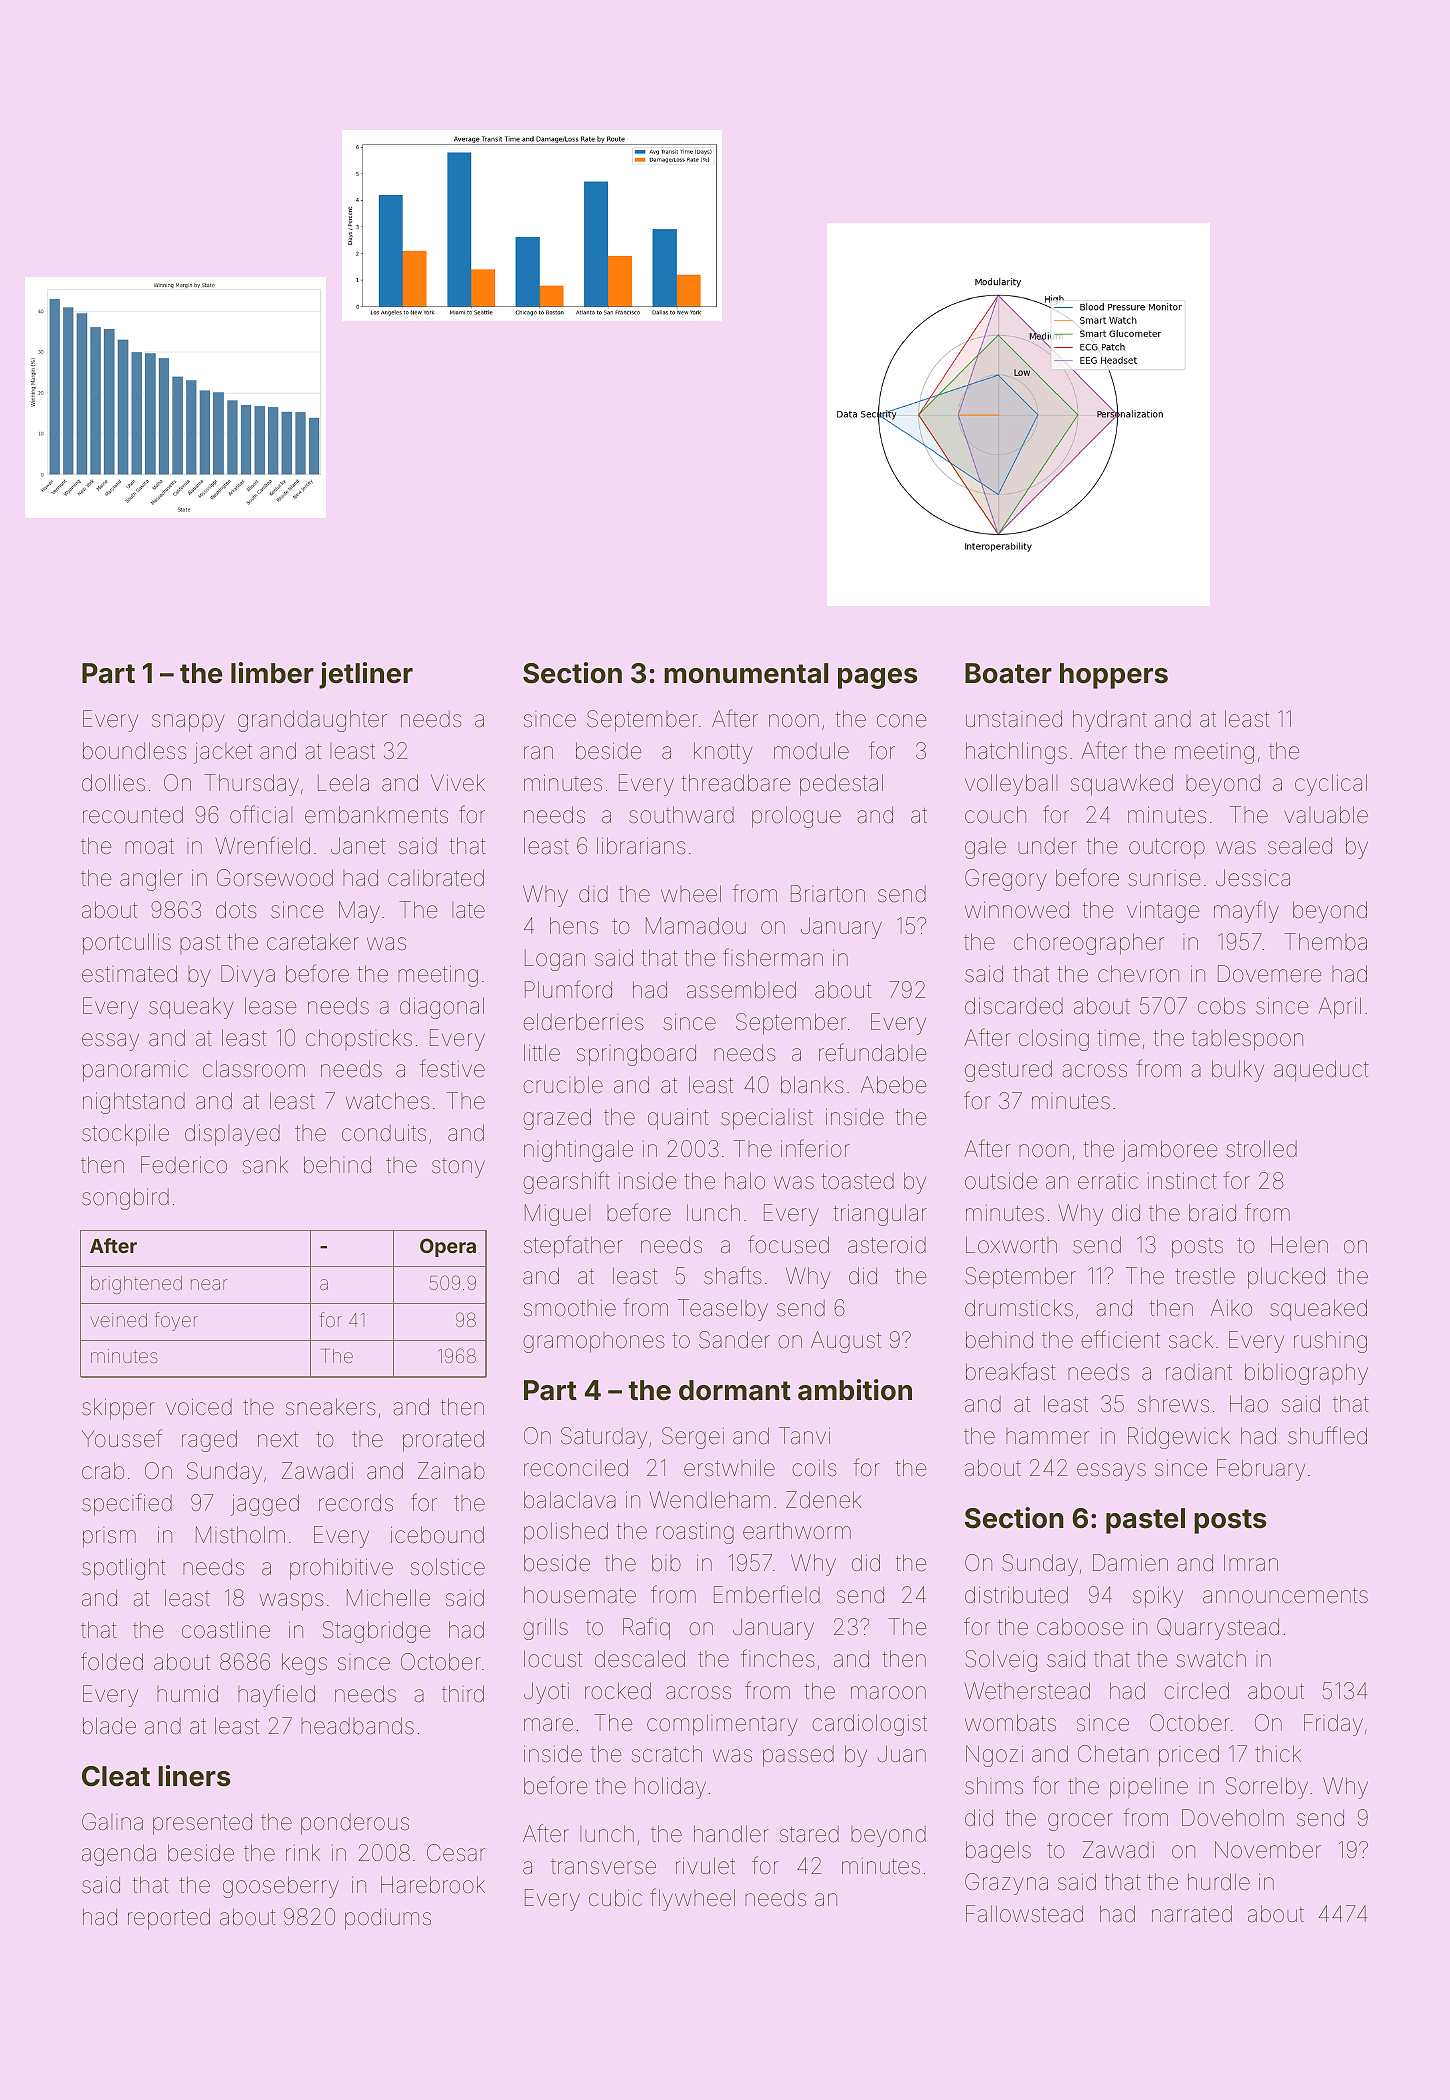 The image size is (1450, 2100). Describe the element at coordinates (641, 846) in the page. I see `librarians` at that location.
